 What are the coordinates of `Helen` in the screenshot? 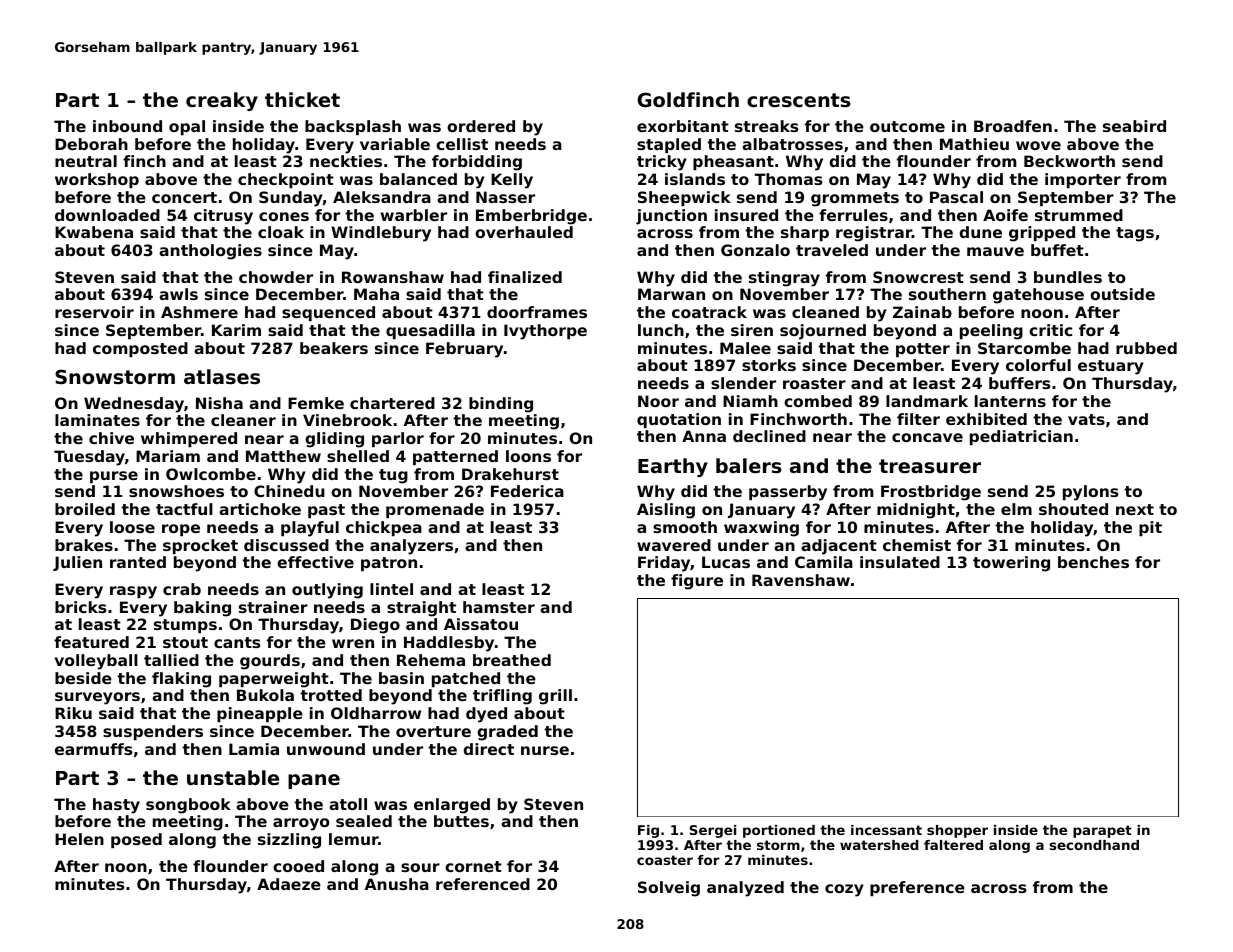 It's located at (79, 839).
